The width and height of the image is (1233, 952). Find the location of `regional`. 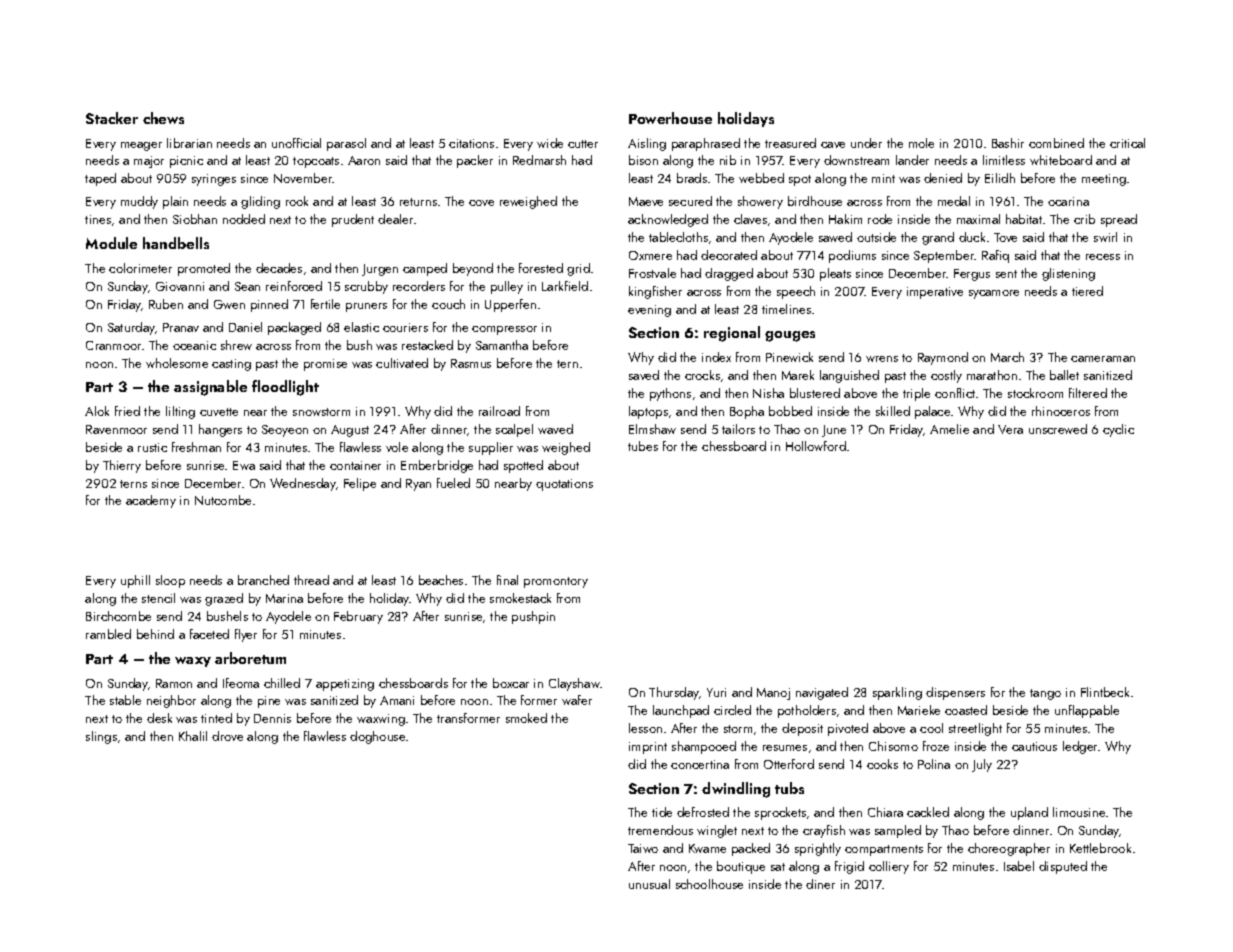

regional is located at coordinates (732, 334).
